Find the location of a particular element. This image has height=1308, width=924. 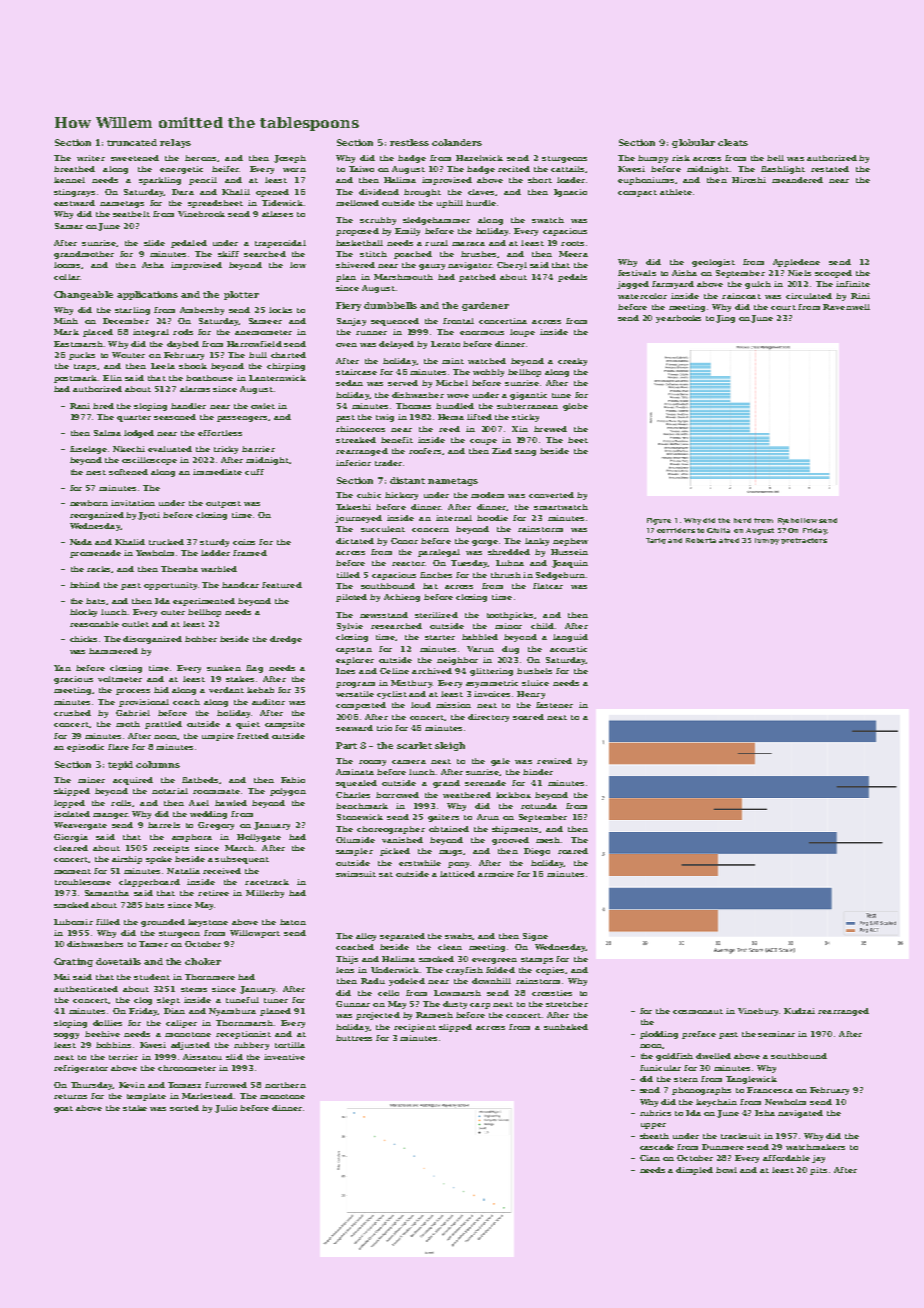

inferior is located at coordinates (353, 463).
